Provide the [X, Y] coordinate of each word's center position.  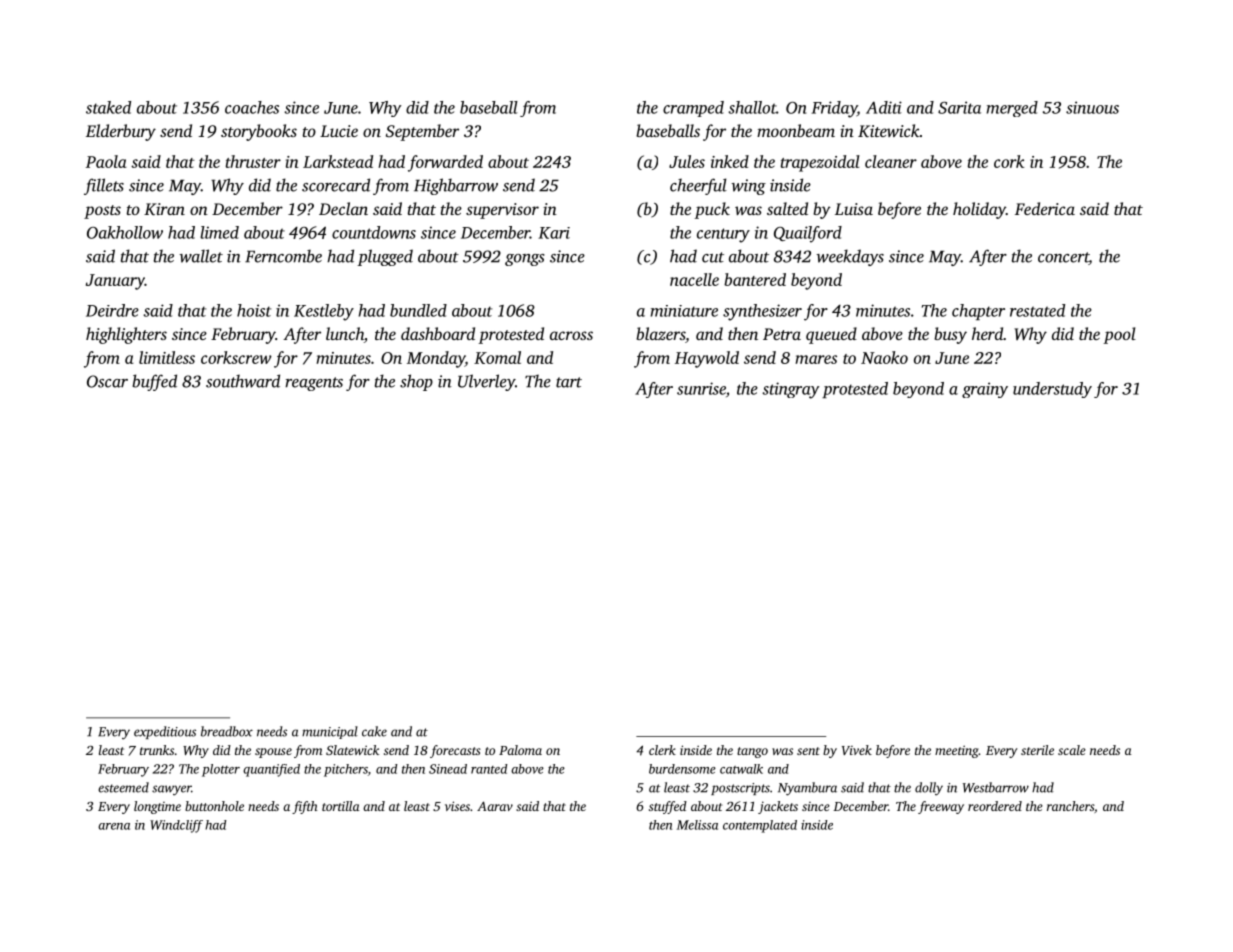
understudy [1052, 390]
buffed [154, 382]
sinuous [1092, 107]
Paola [106, 161]
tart [569, 382]
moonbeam [796, 130]
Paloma [520, 750]
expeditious [165, 732]
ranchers [1070, 806]
